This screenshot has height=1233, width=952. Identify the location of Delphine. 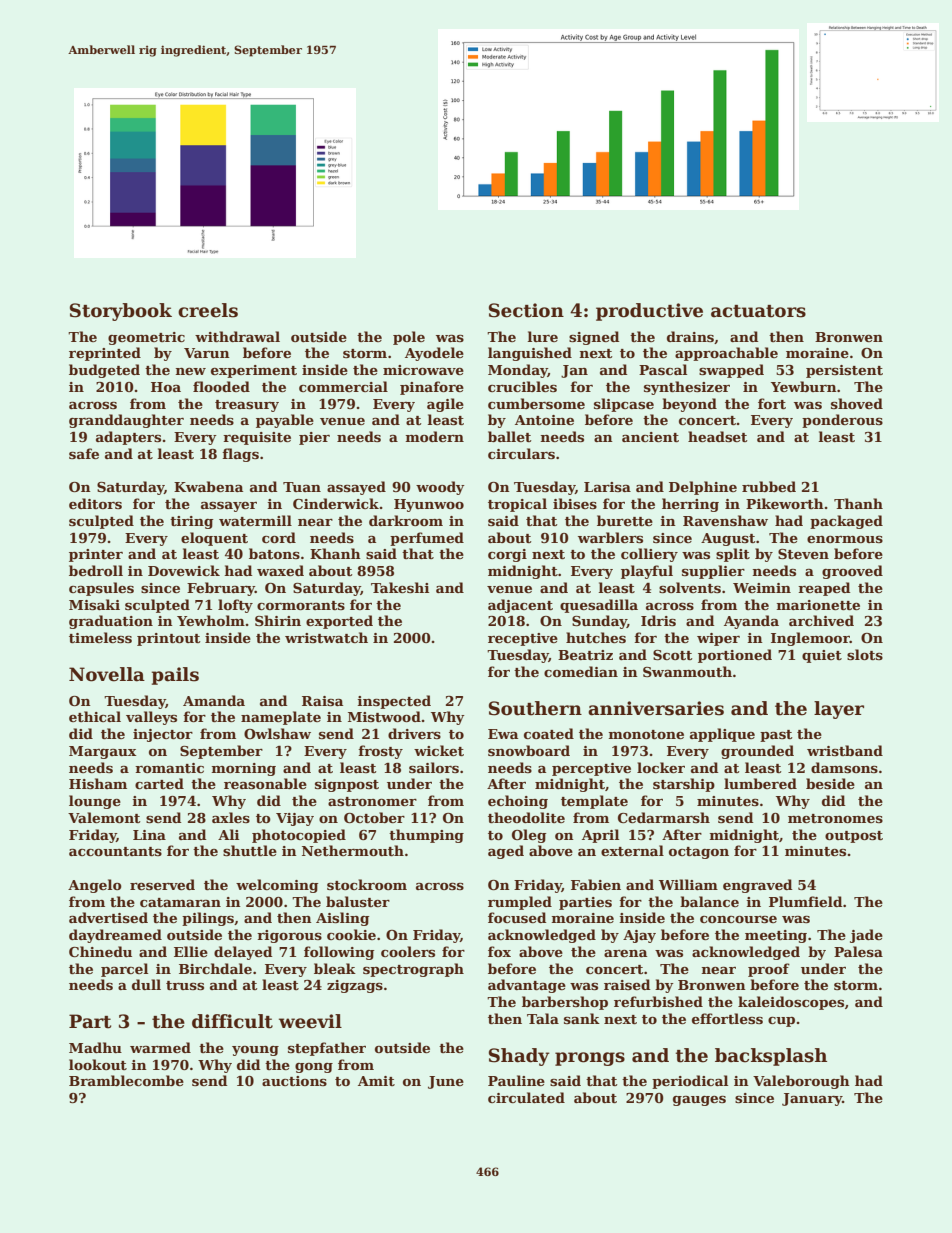
(703, 488).
